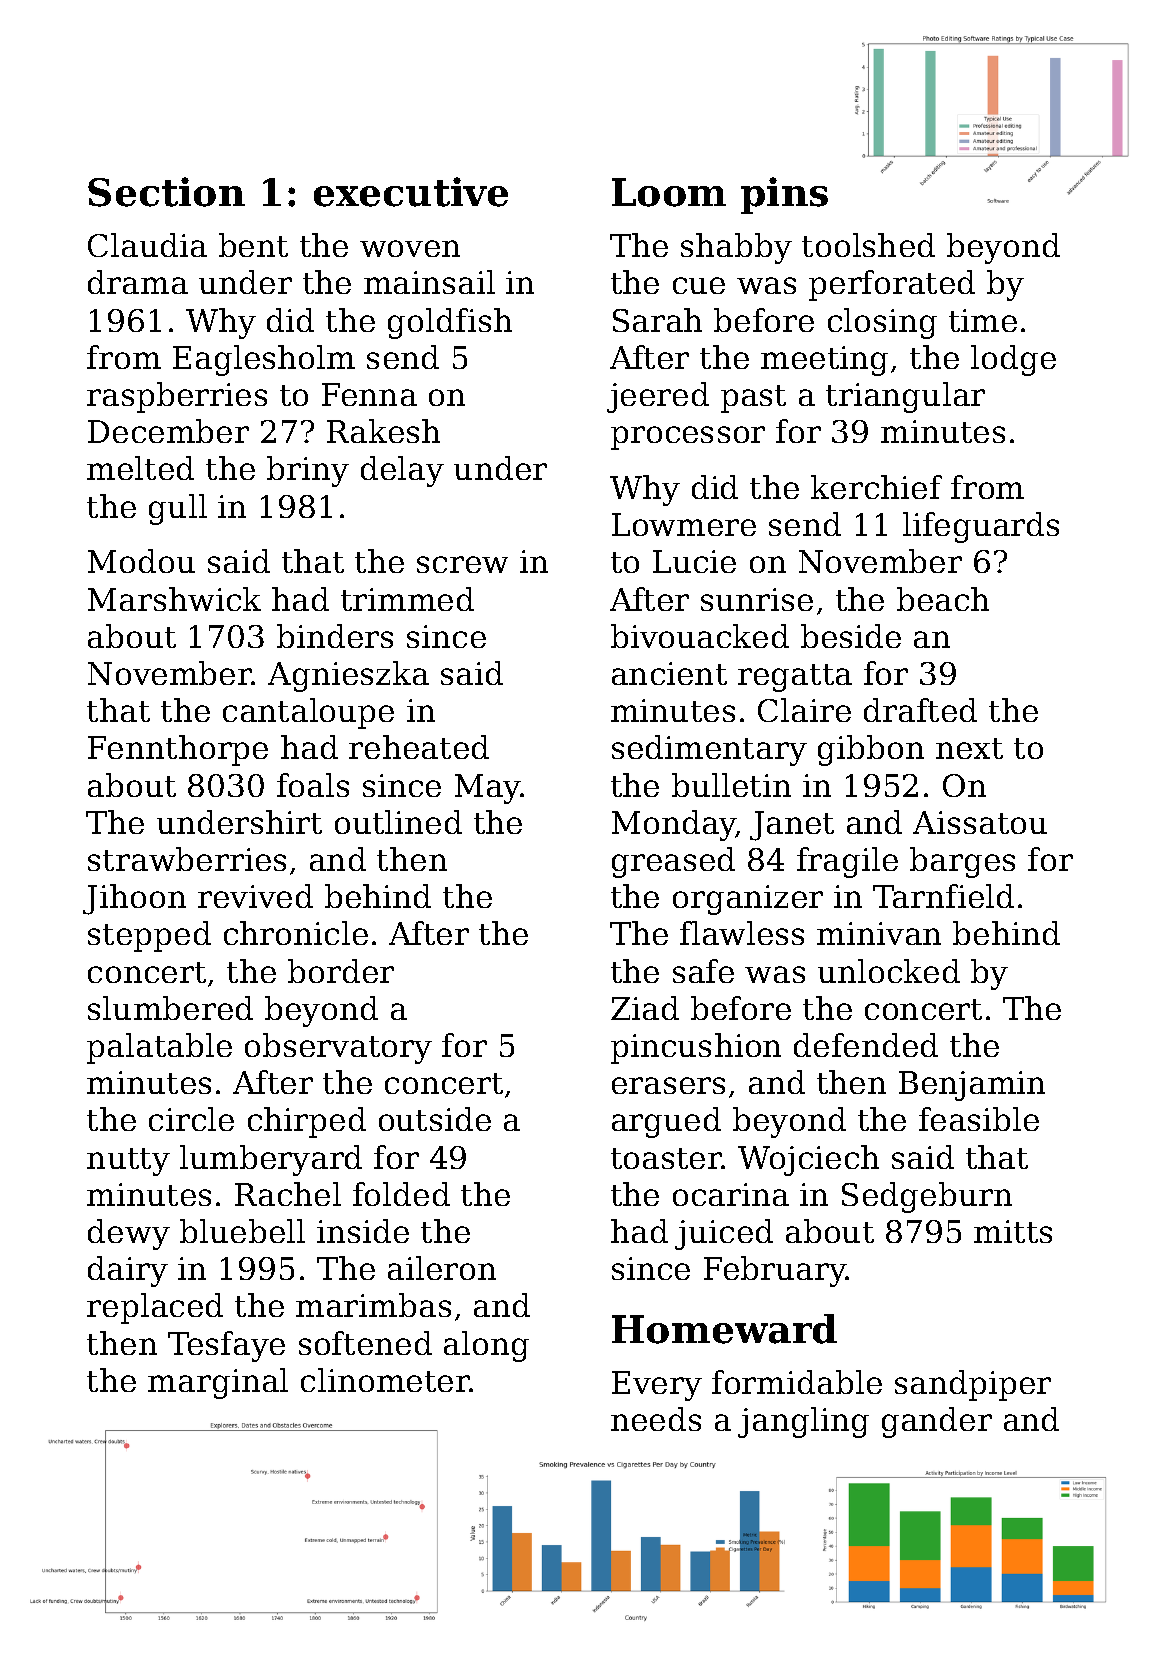 The image size is (1165, 1654). Describe the element at coordinates (920, 710) in the image. I see `drafted` at that location.
